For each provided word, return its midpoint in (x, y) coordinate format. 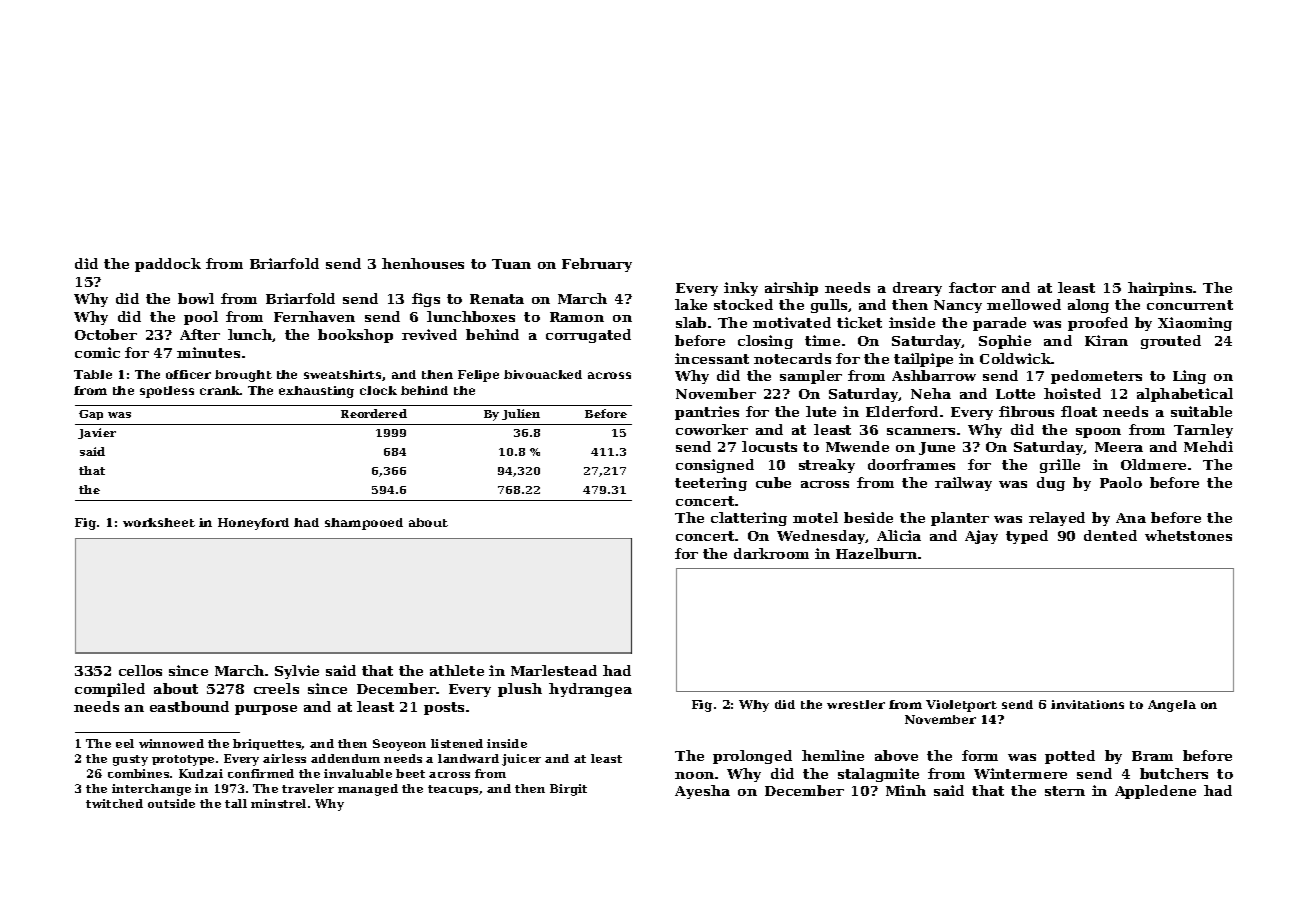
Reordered (374, 413)
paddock (168, 265)
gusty (130, 760)
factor (972, 287)
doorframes (911, 464)
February (597, 265)
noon (694, 775)
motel (815, 517)
